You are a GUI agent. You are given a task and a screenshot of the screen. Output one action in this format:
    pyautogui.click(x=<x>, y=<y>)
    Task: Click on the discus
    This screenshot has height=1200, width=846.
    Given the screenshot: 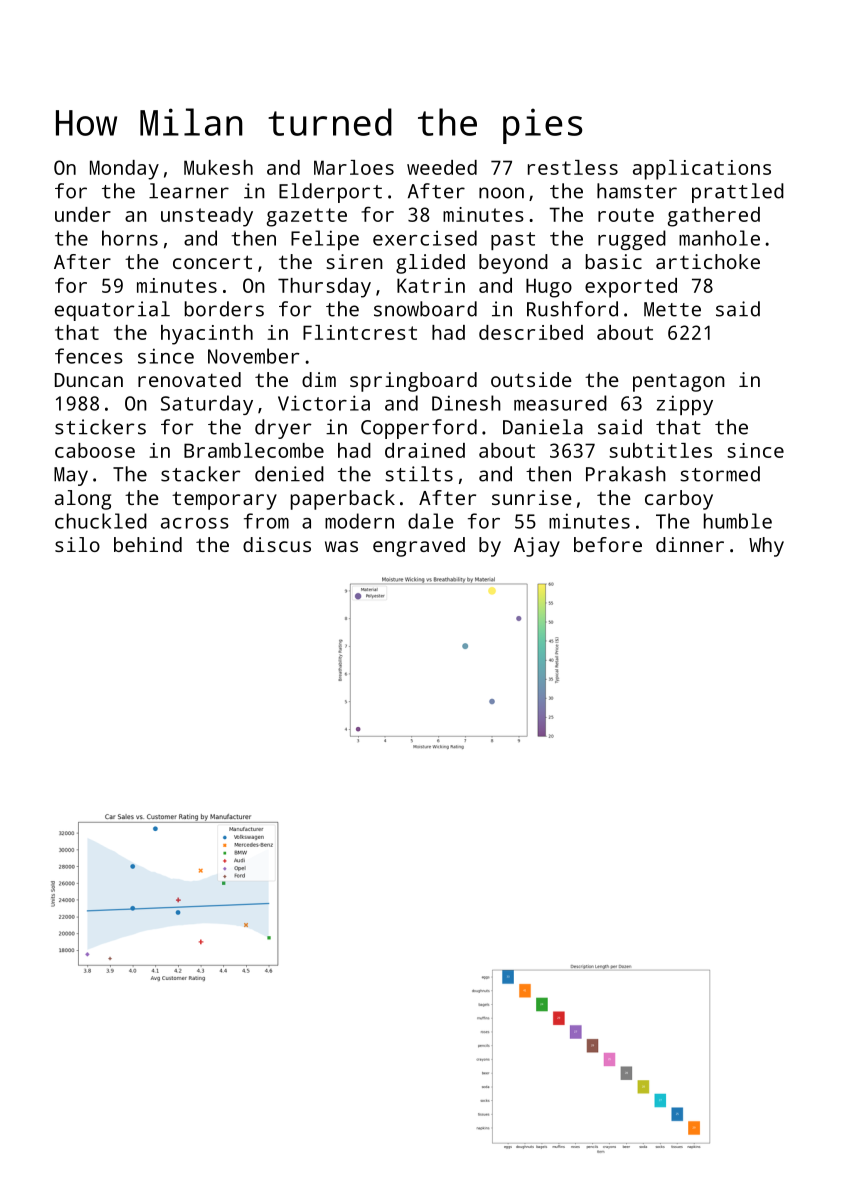 What is the action you would take?
    pyautogui.click(x=277, y=544)
